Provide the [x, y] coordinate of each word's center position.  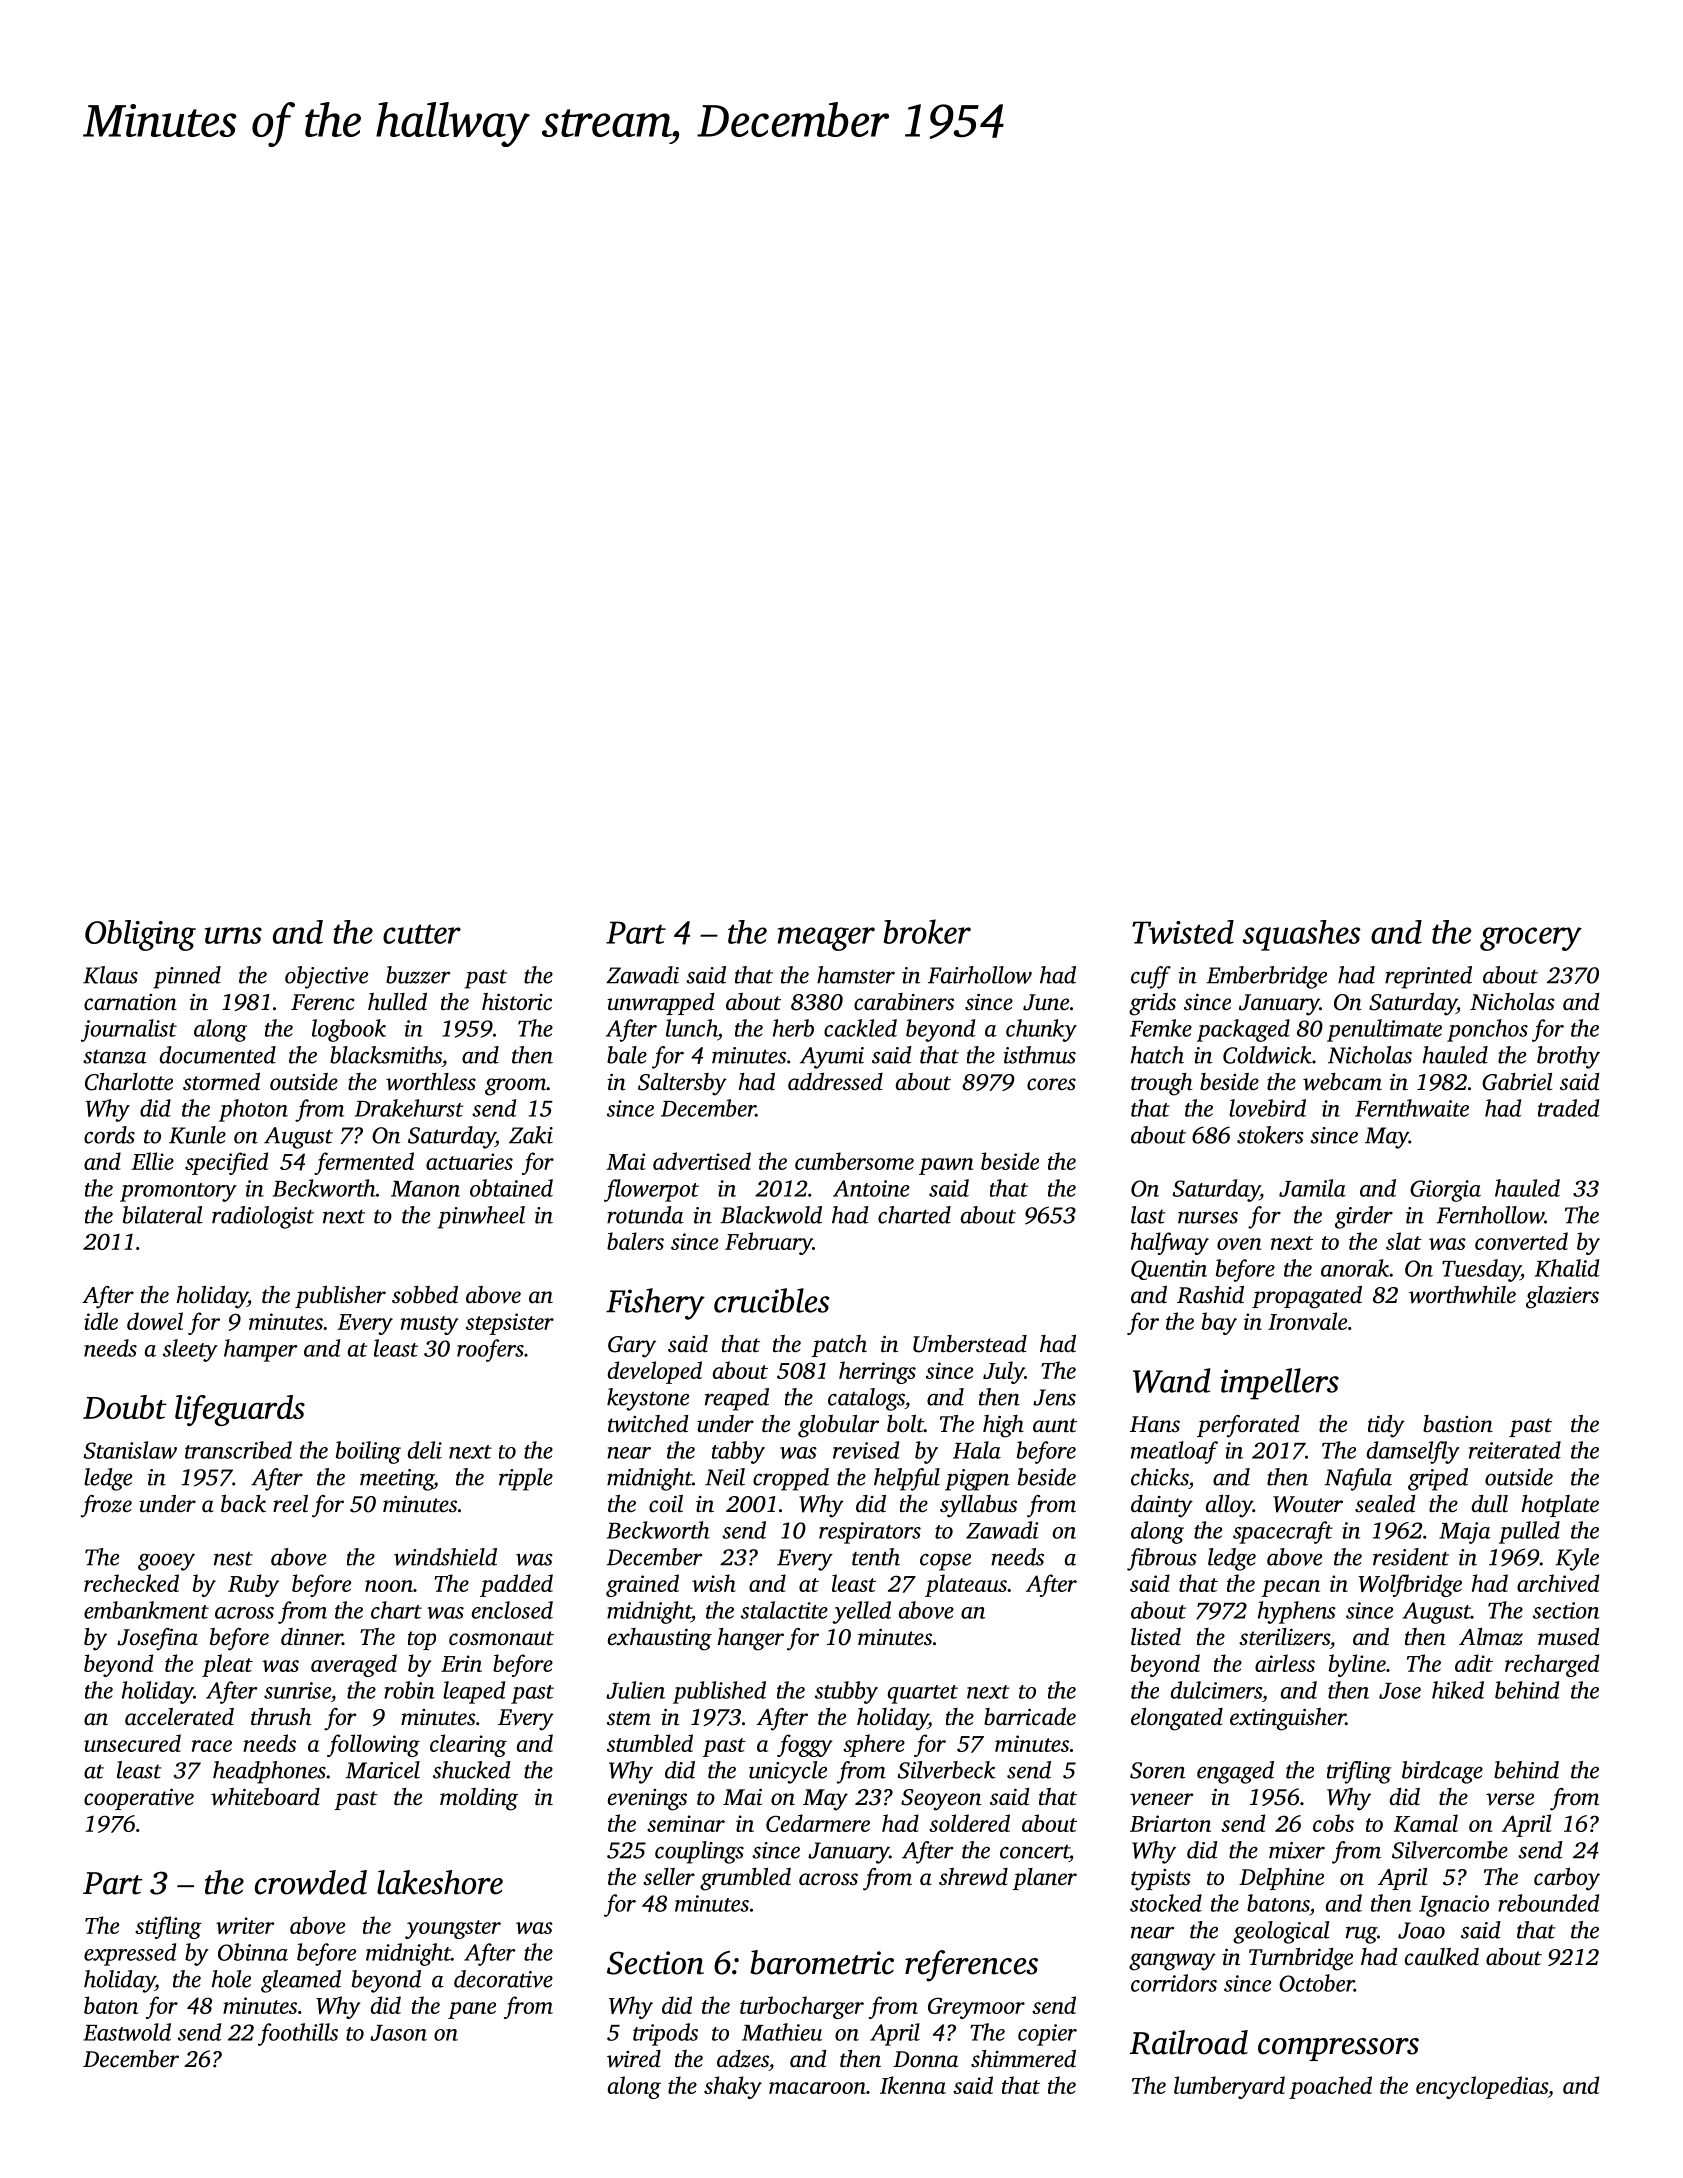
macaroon [817, 2088]
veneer [1161, 1799]
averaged [354, 1665]
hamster [856, 975]
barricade [1030, 1717]
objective [326, 977]
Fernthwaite [1412, 1108]
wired [634, 2059]
